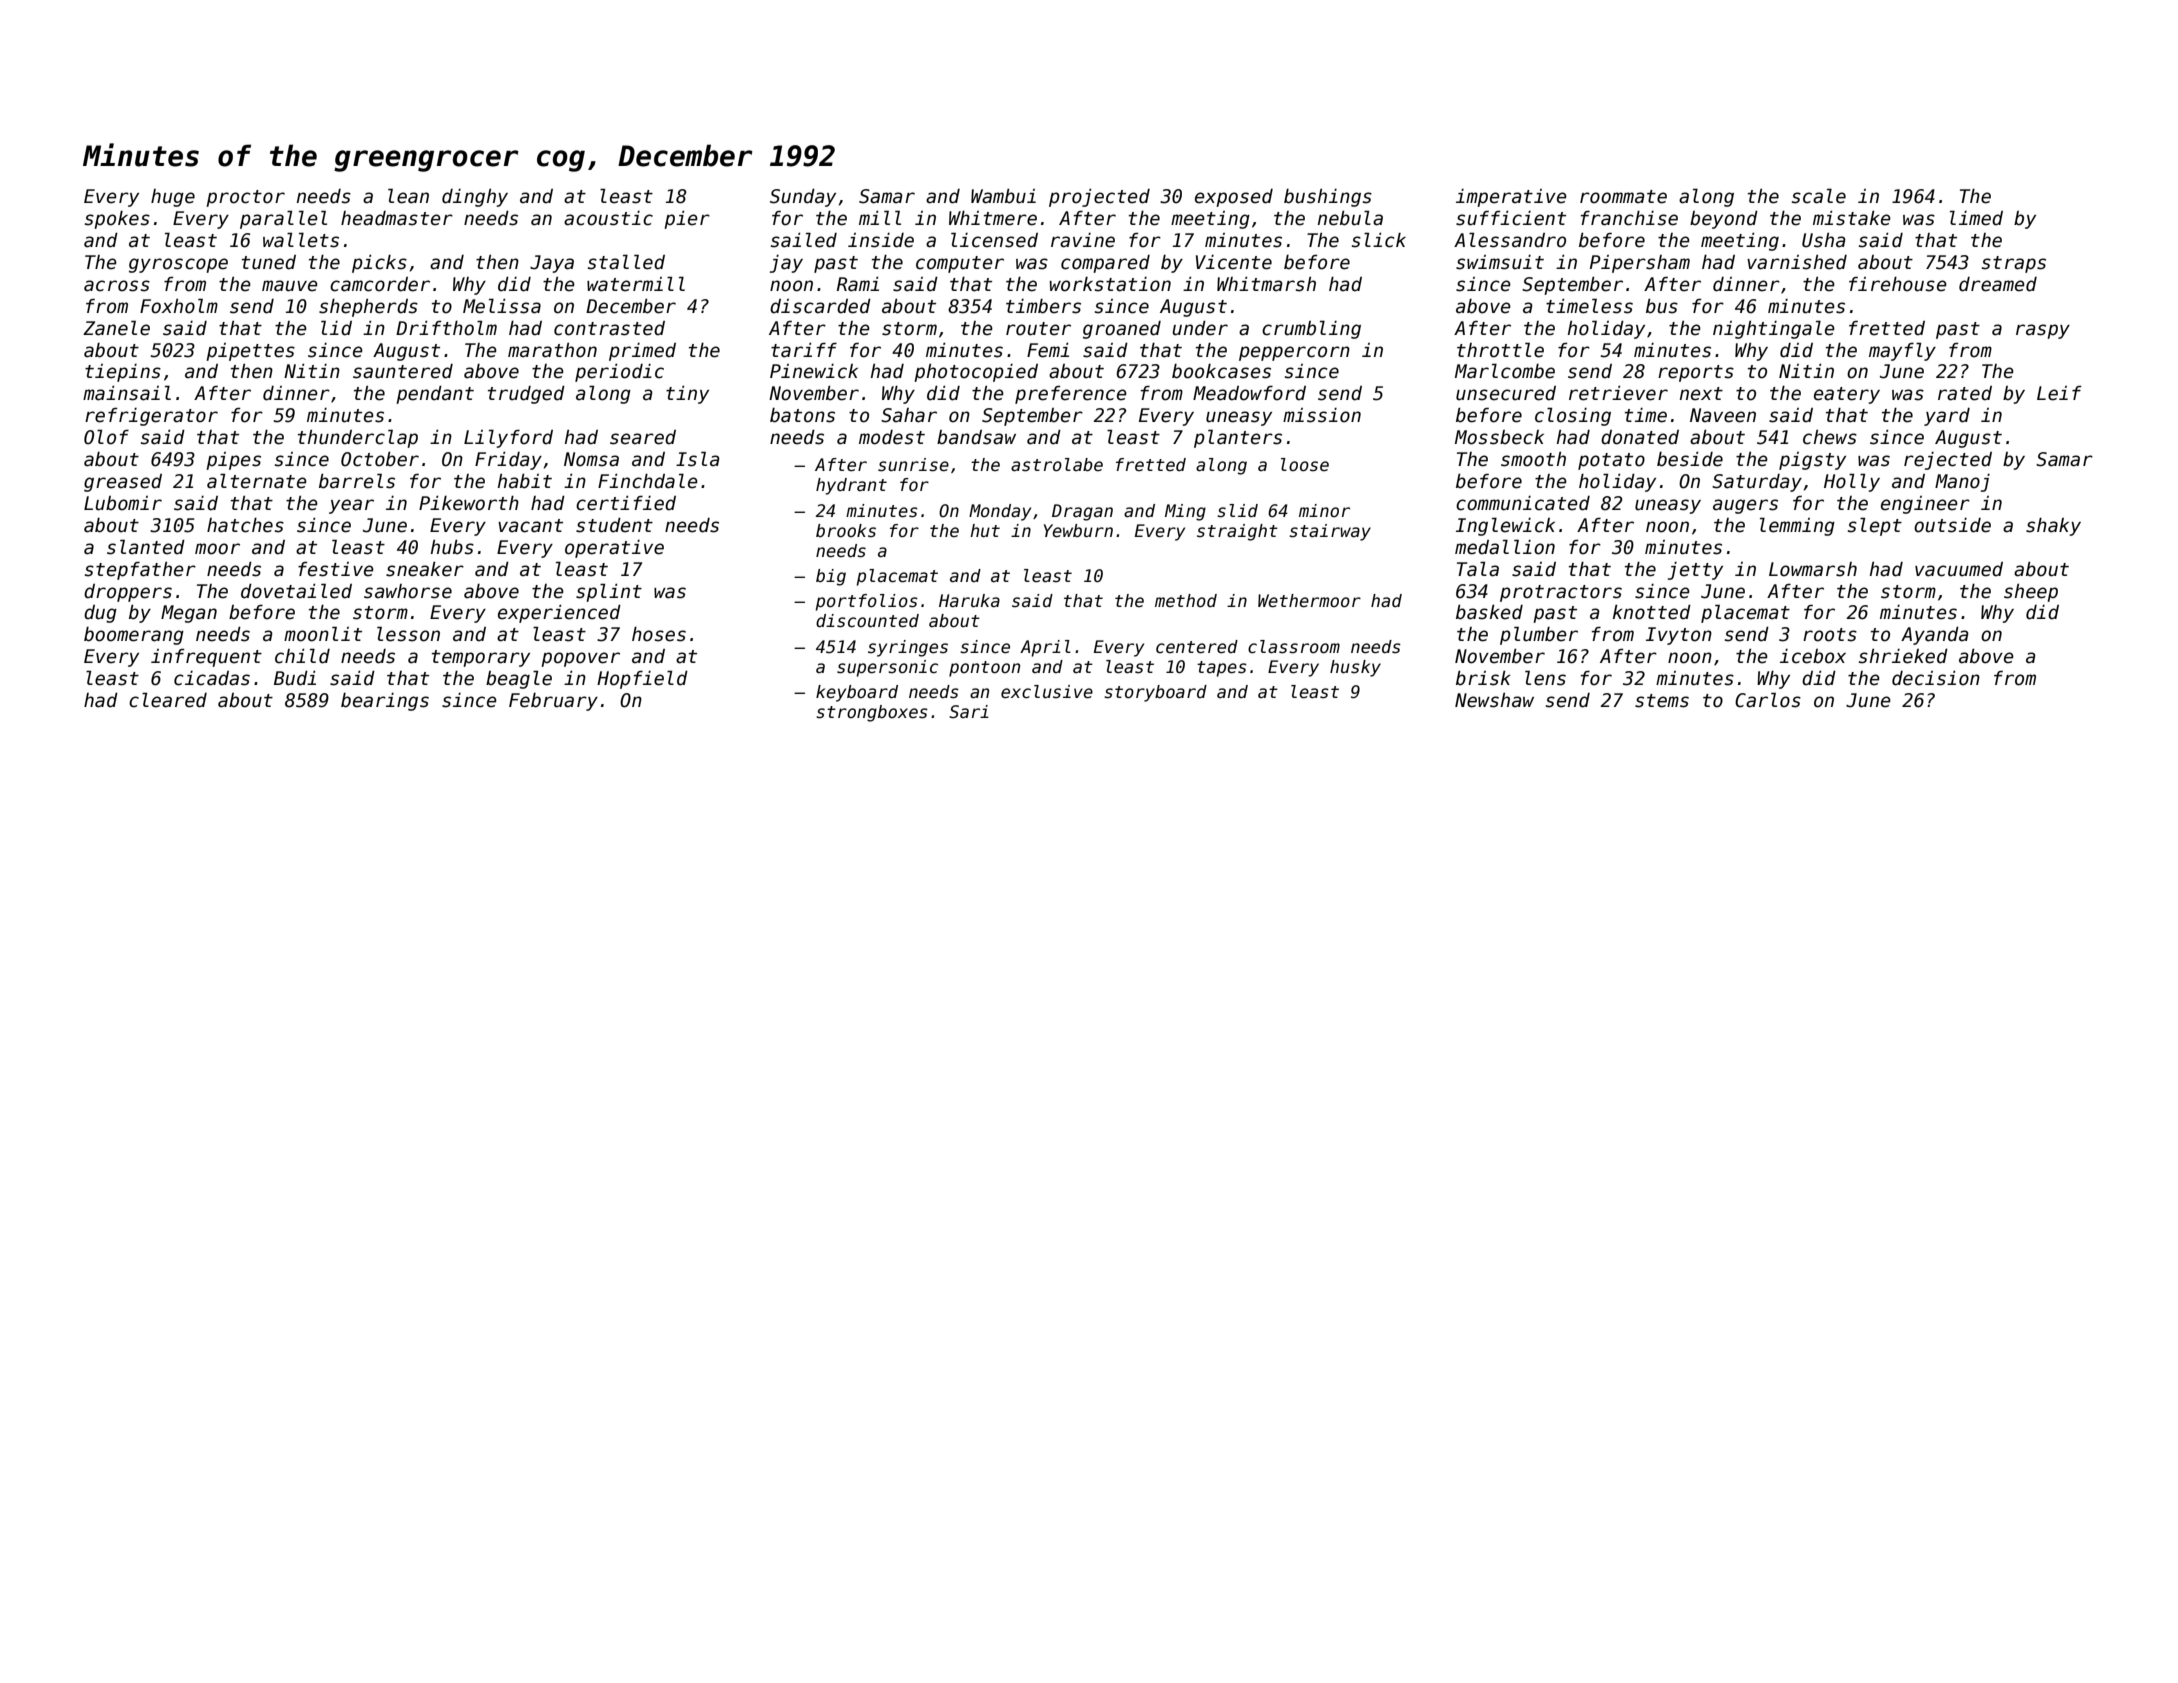 The image size is (2178, 1683). What do you see at coordinates (1355, 668) in the page?
I see `husky` at bounding box center [1355, 668].
